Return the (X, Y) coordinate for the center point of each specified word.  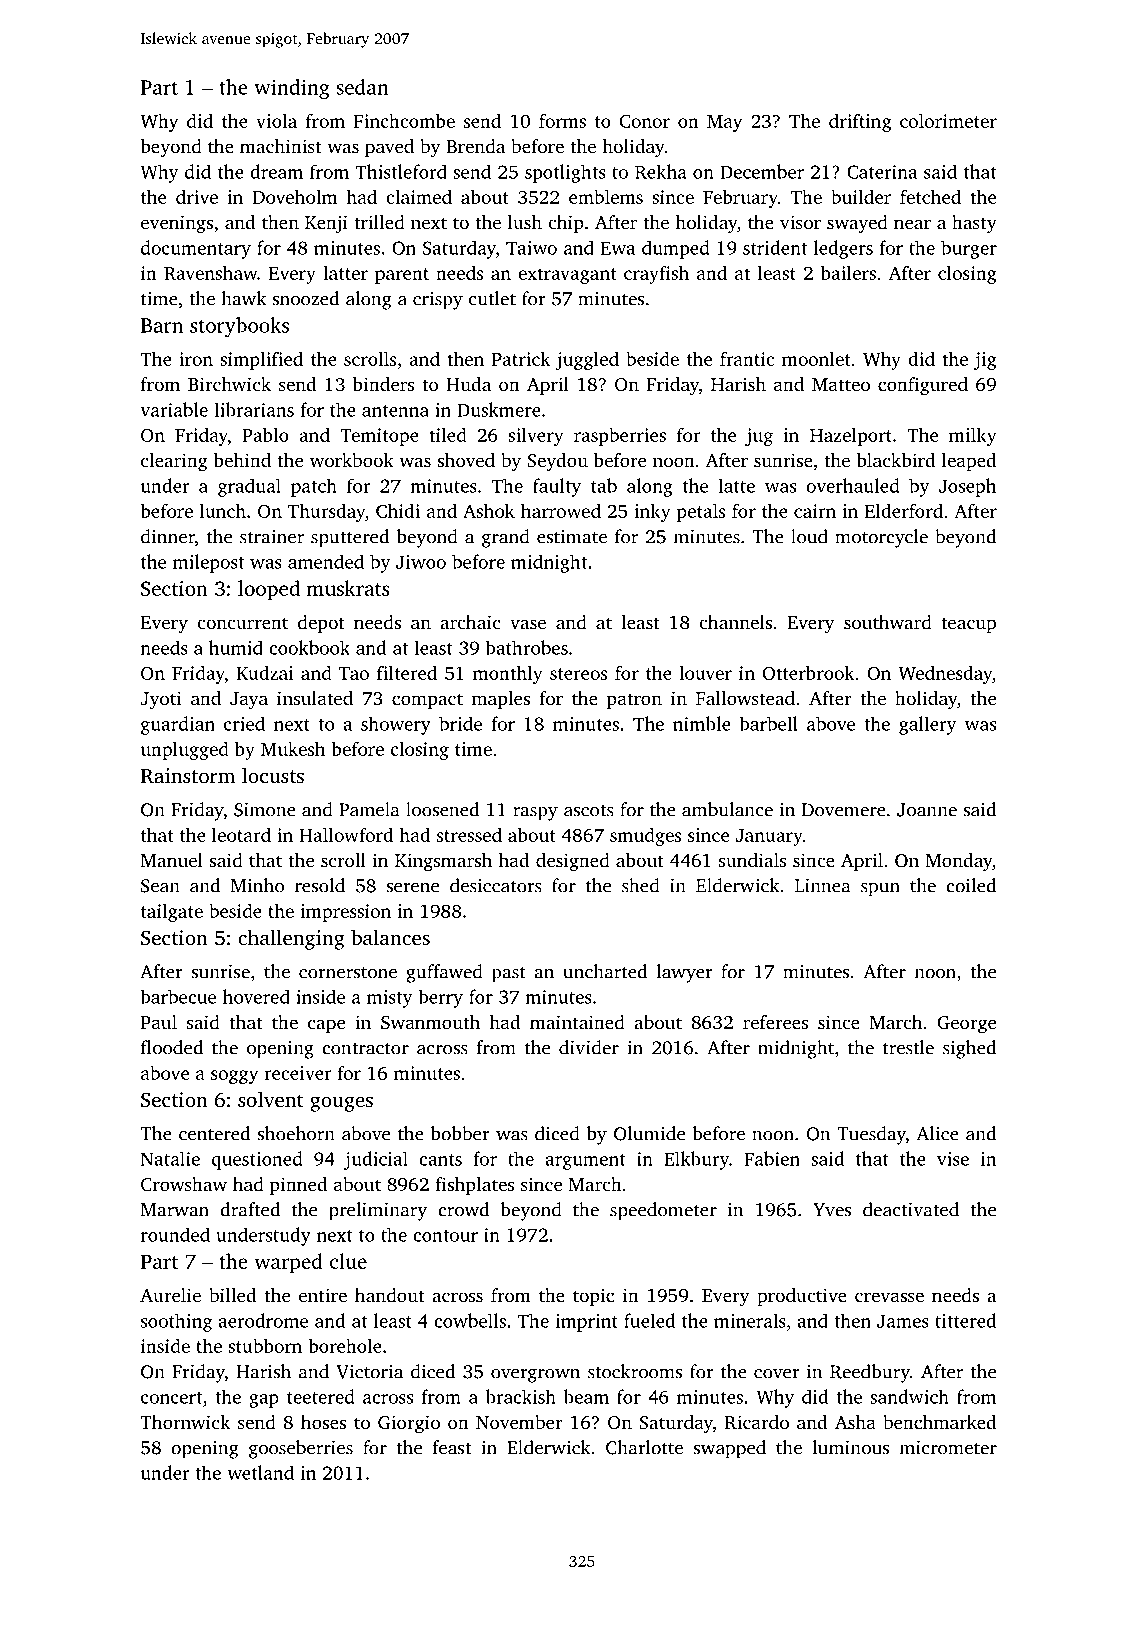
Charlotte (644, 1447)
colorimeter (948, 121)
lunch (223, 510)
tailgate (172, 912)
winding (292, 89)
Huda (468, 384)
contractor (365, 1049)
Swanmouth (430, 1022)
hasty (974, 224)
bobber (460, 1133)
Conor (645, 121)
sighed (969, 1049)
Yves (832, 1210)
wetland (260, 1472)
